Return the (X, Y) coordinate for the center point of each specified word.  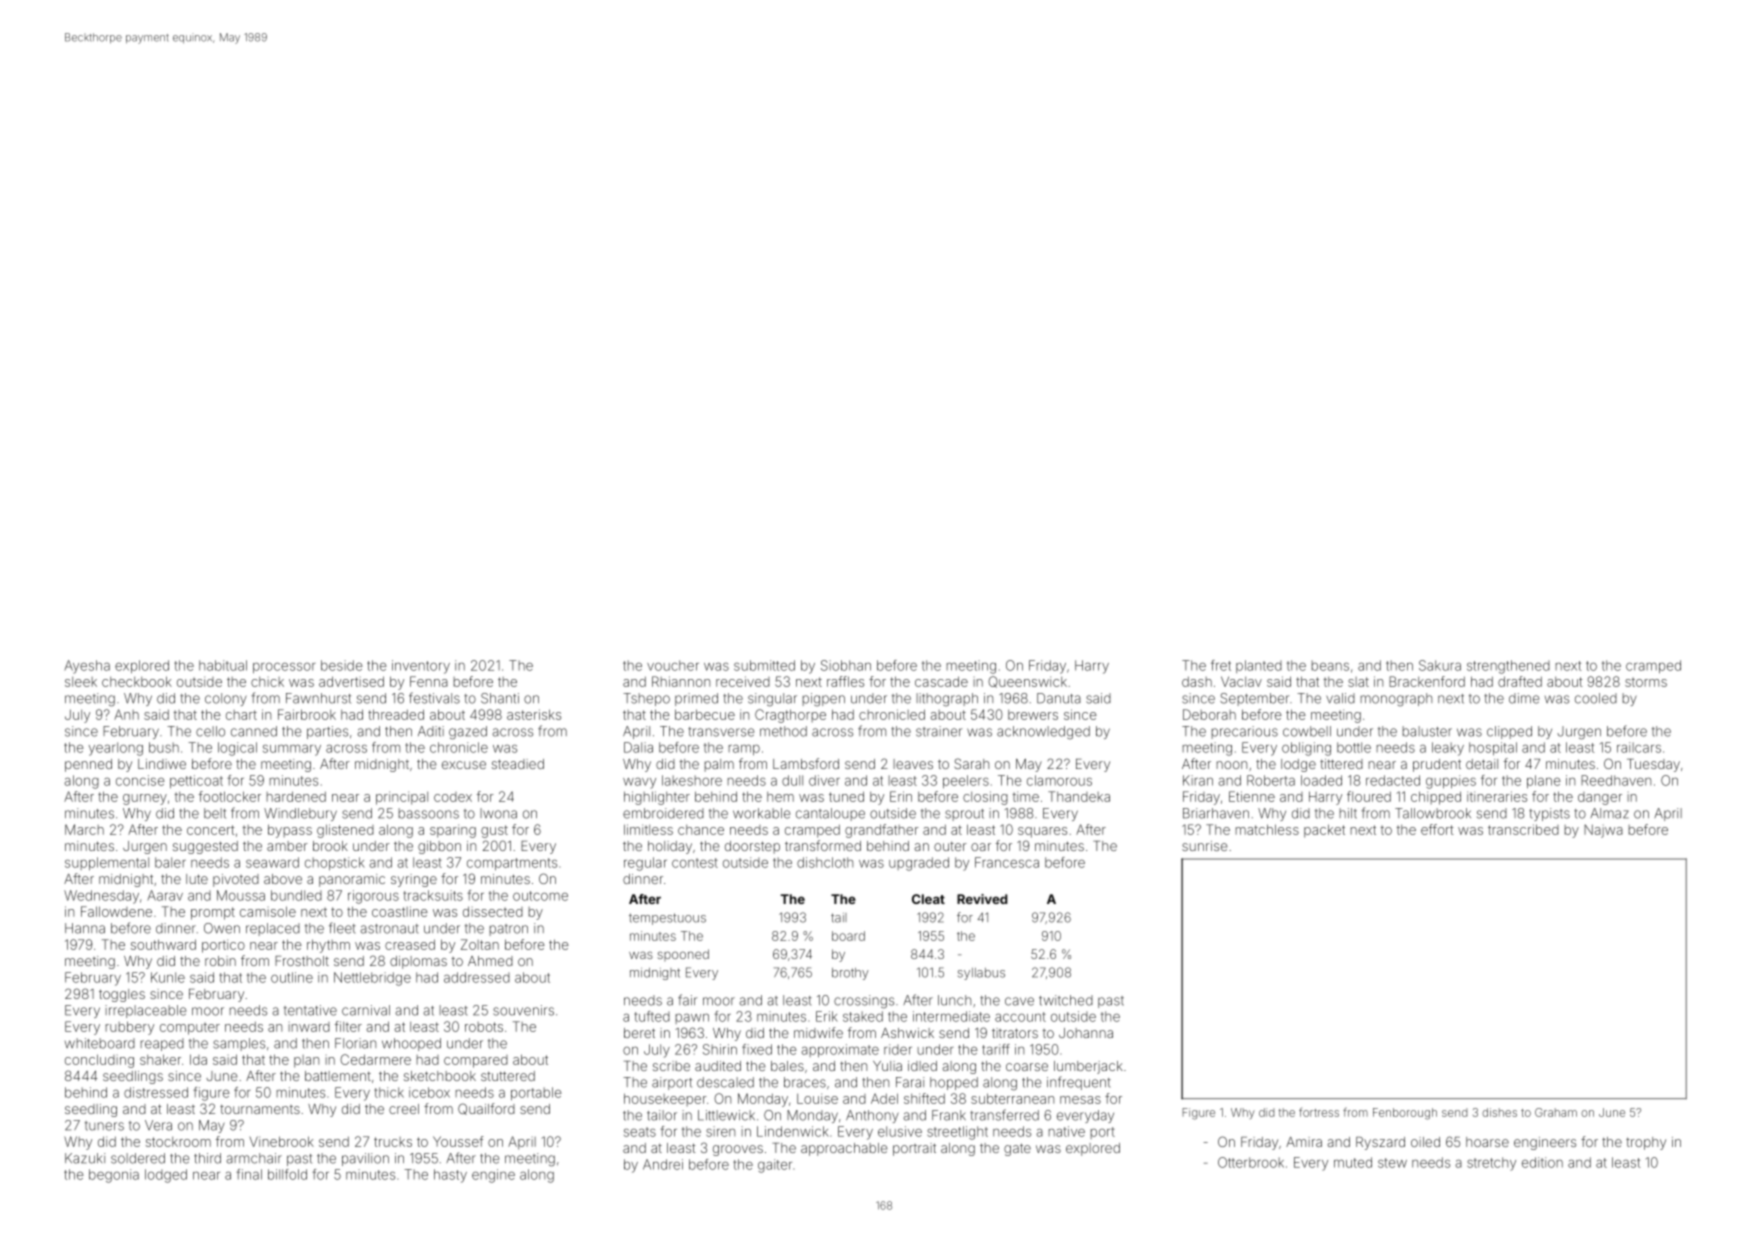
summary (292, 750)
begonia (114, 1176)
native (1067, 1131)
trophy (1646, 1143)
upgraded (919, 864)
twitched (1066, 1000)
